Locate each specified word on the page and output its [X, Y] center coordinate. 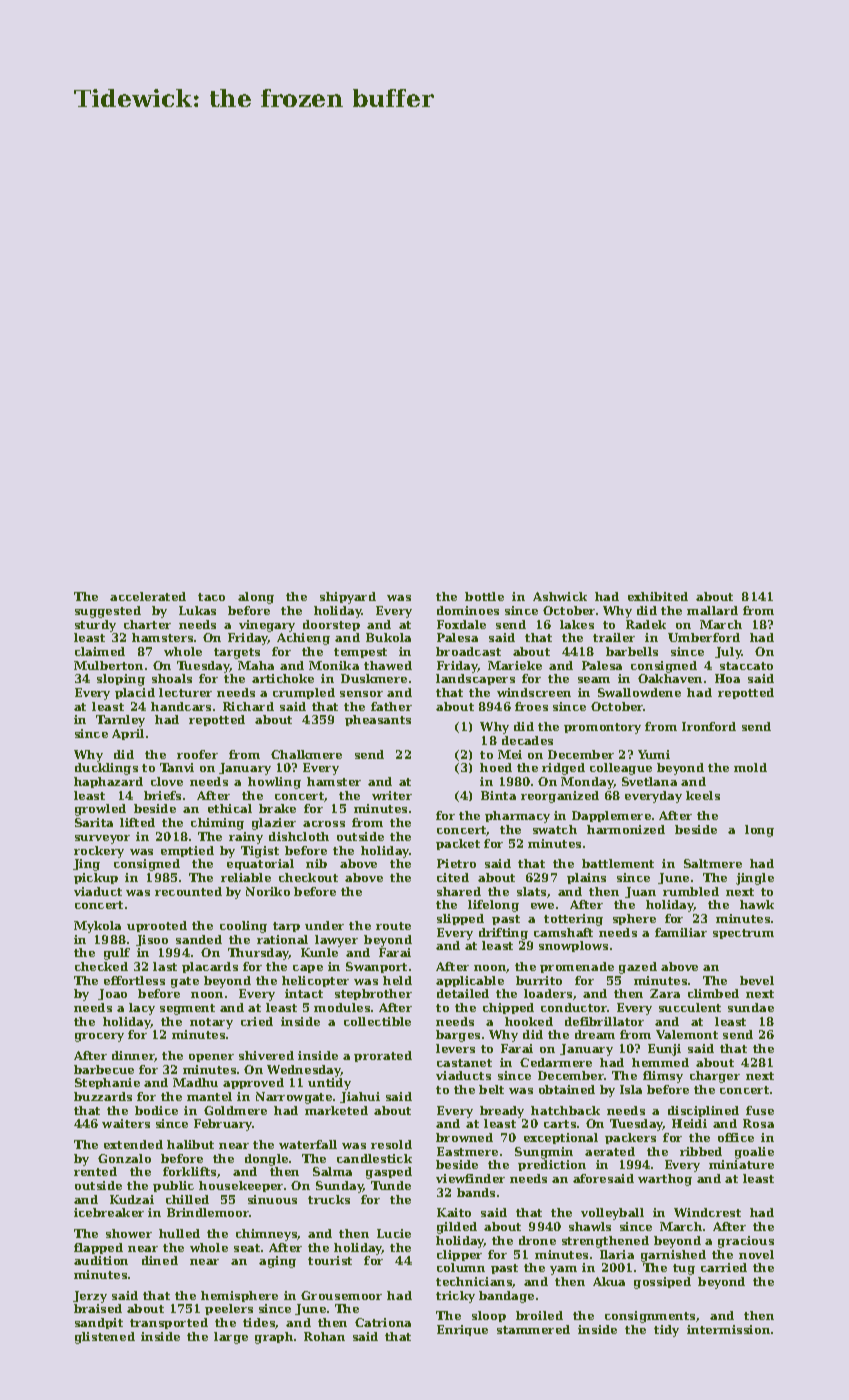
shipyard [348, 598]
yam [563, 1270]
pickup [96, 878]
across [324, 824]
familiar [681, 932]
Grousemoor [341, 1295]
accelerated [148, 596]
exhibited [658, 596]
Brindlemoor [208, 1212]
